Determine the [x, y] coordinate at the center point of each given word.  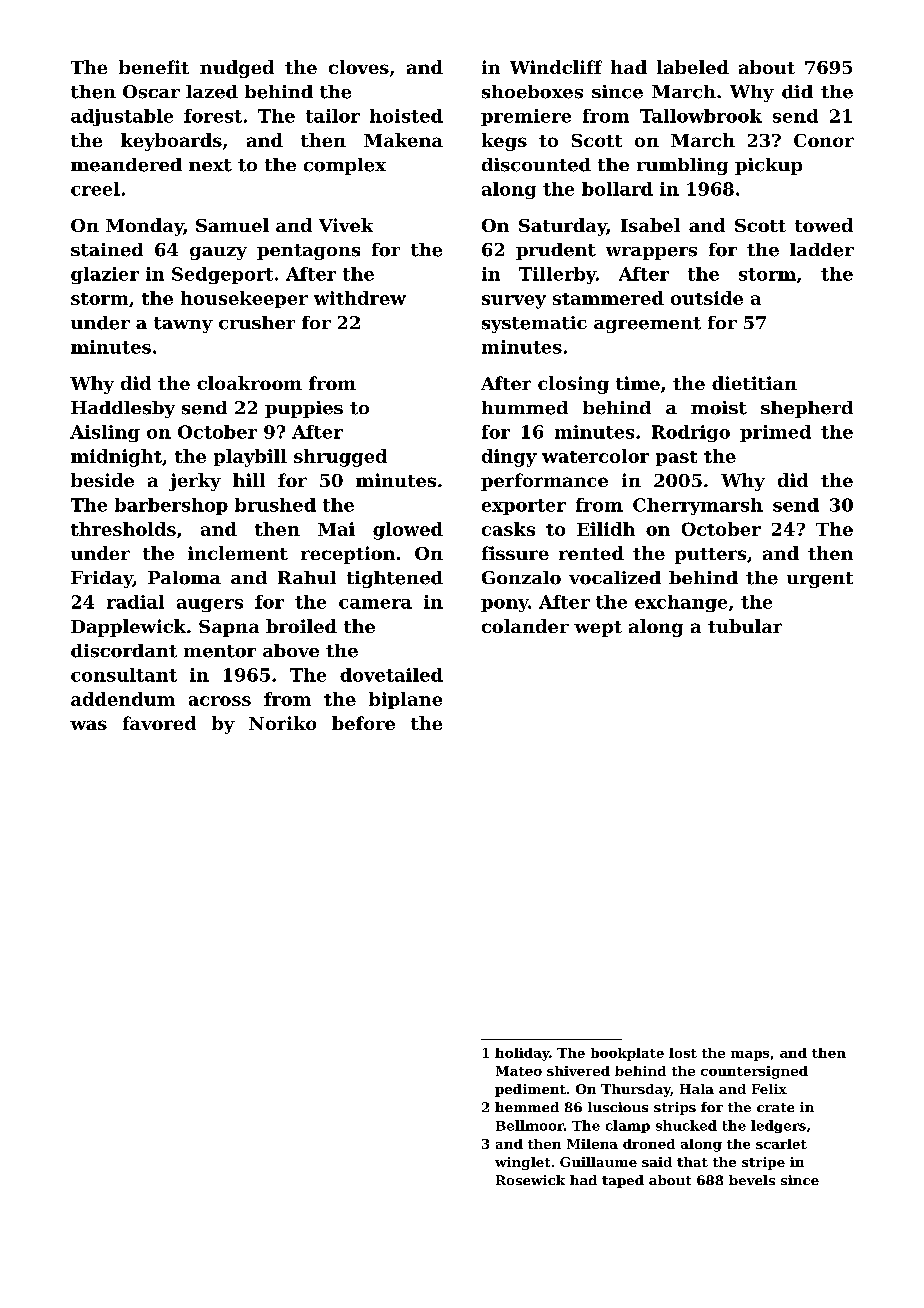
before [363, 723]
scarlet [781, 1144]
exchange [681, 603]
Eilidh [606, 529]
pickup [768, 166]
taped [623, 1181]
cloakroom [249, 383]
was [88, 725]
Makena [403, 140]
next [210, 165]
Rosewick [530, 1180]
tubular [745, 626]
